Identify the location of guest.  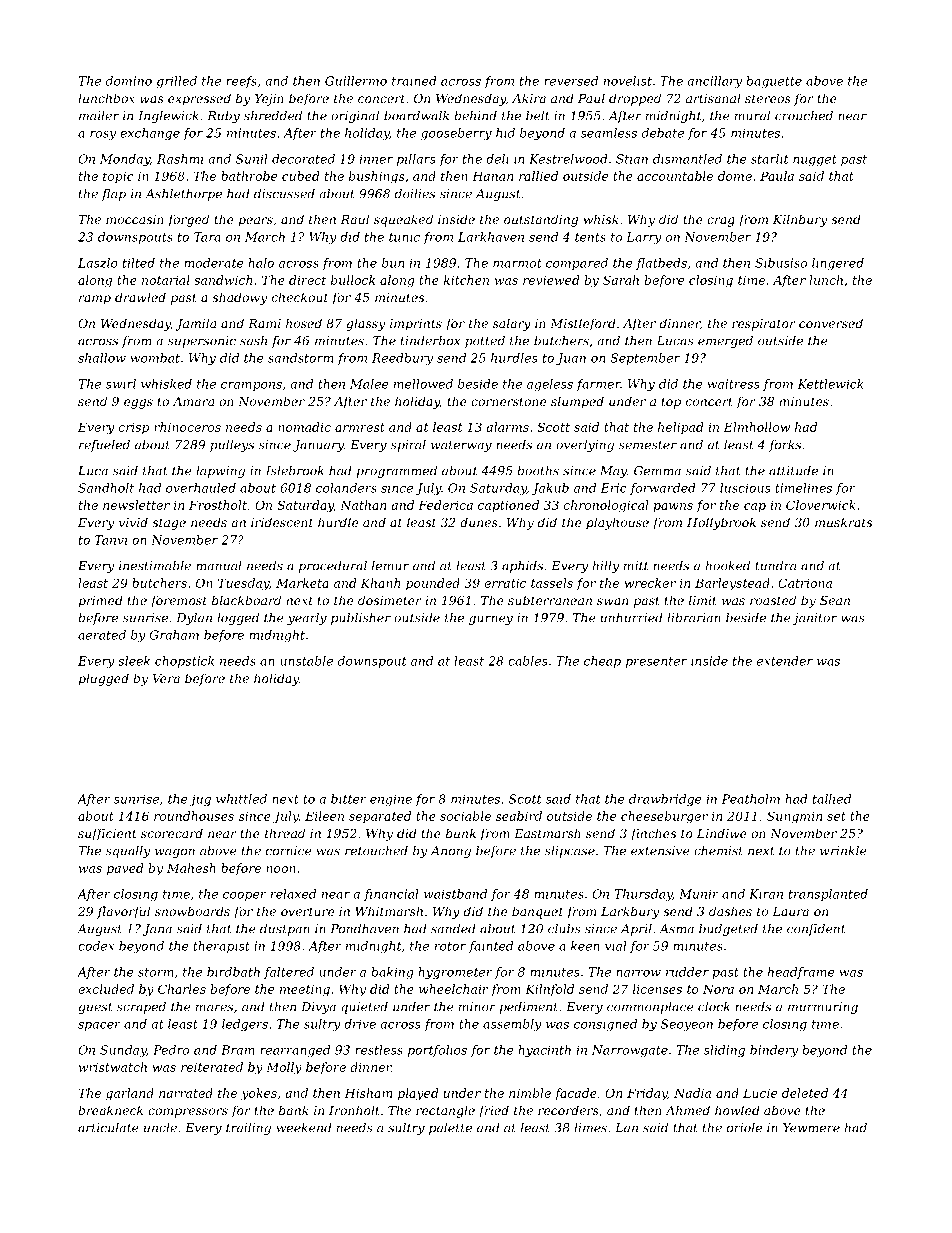
(95, 1008).
